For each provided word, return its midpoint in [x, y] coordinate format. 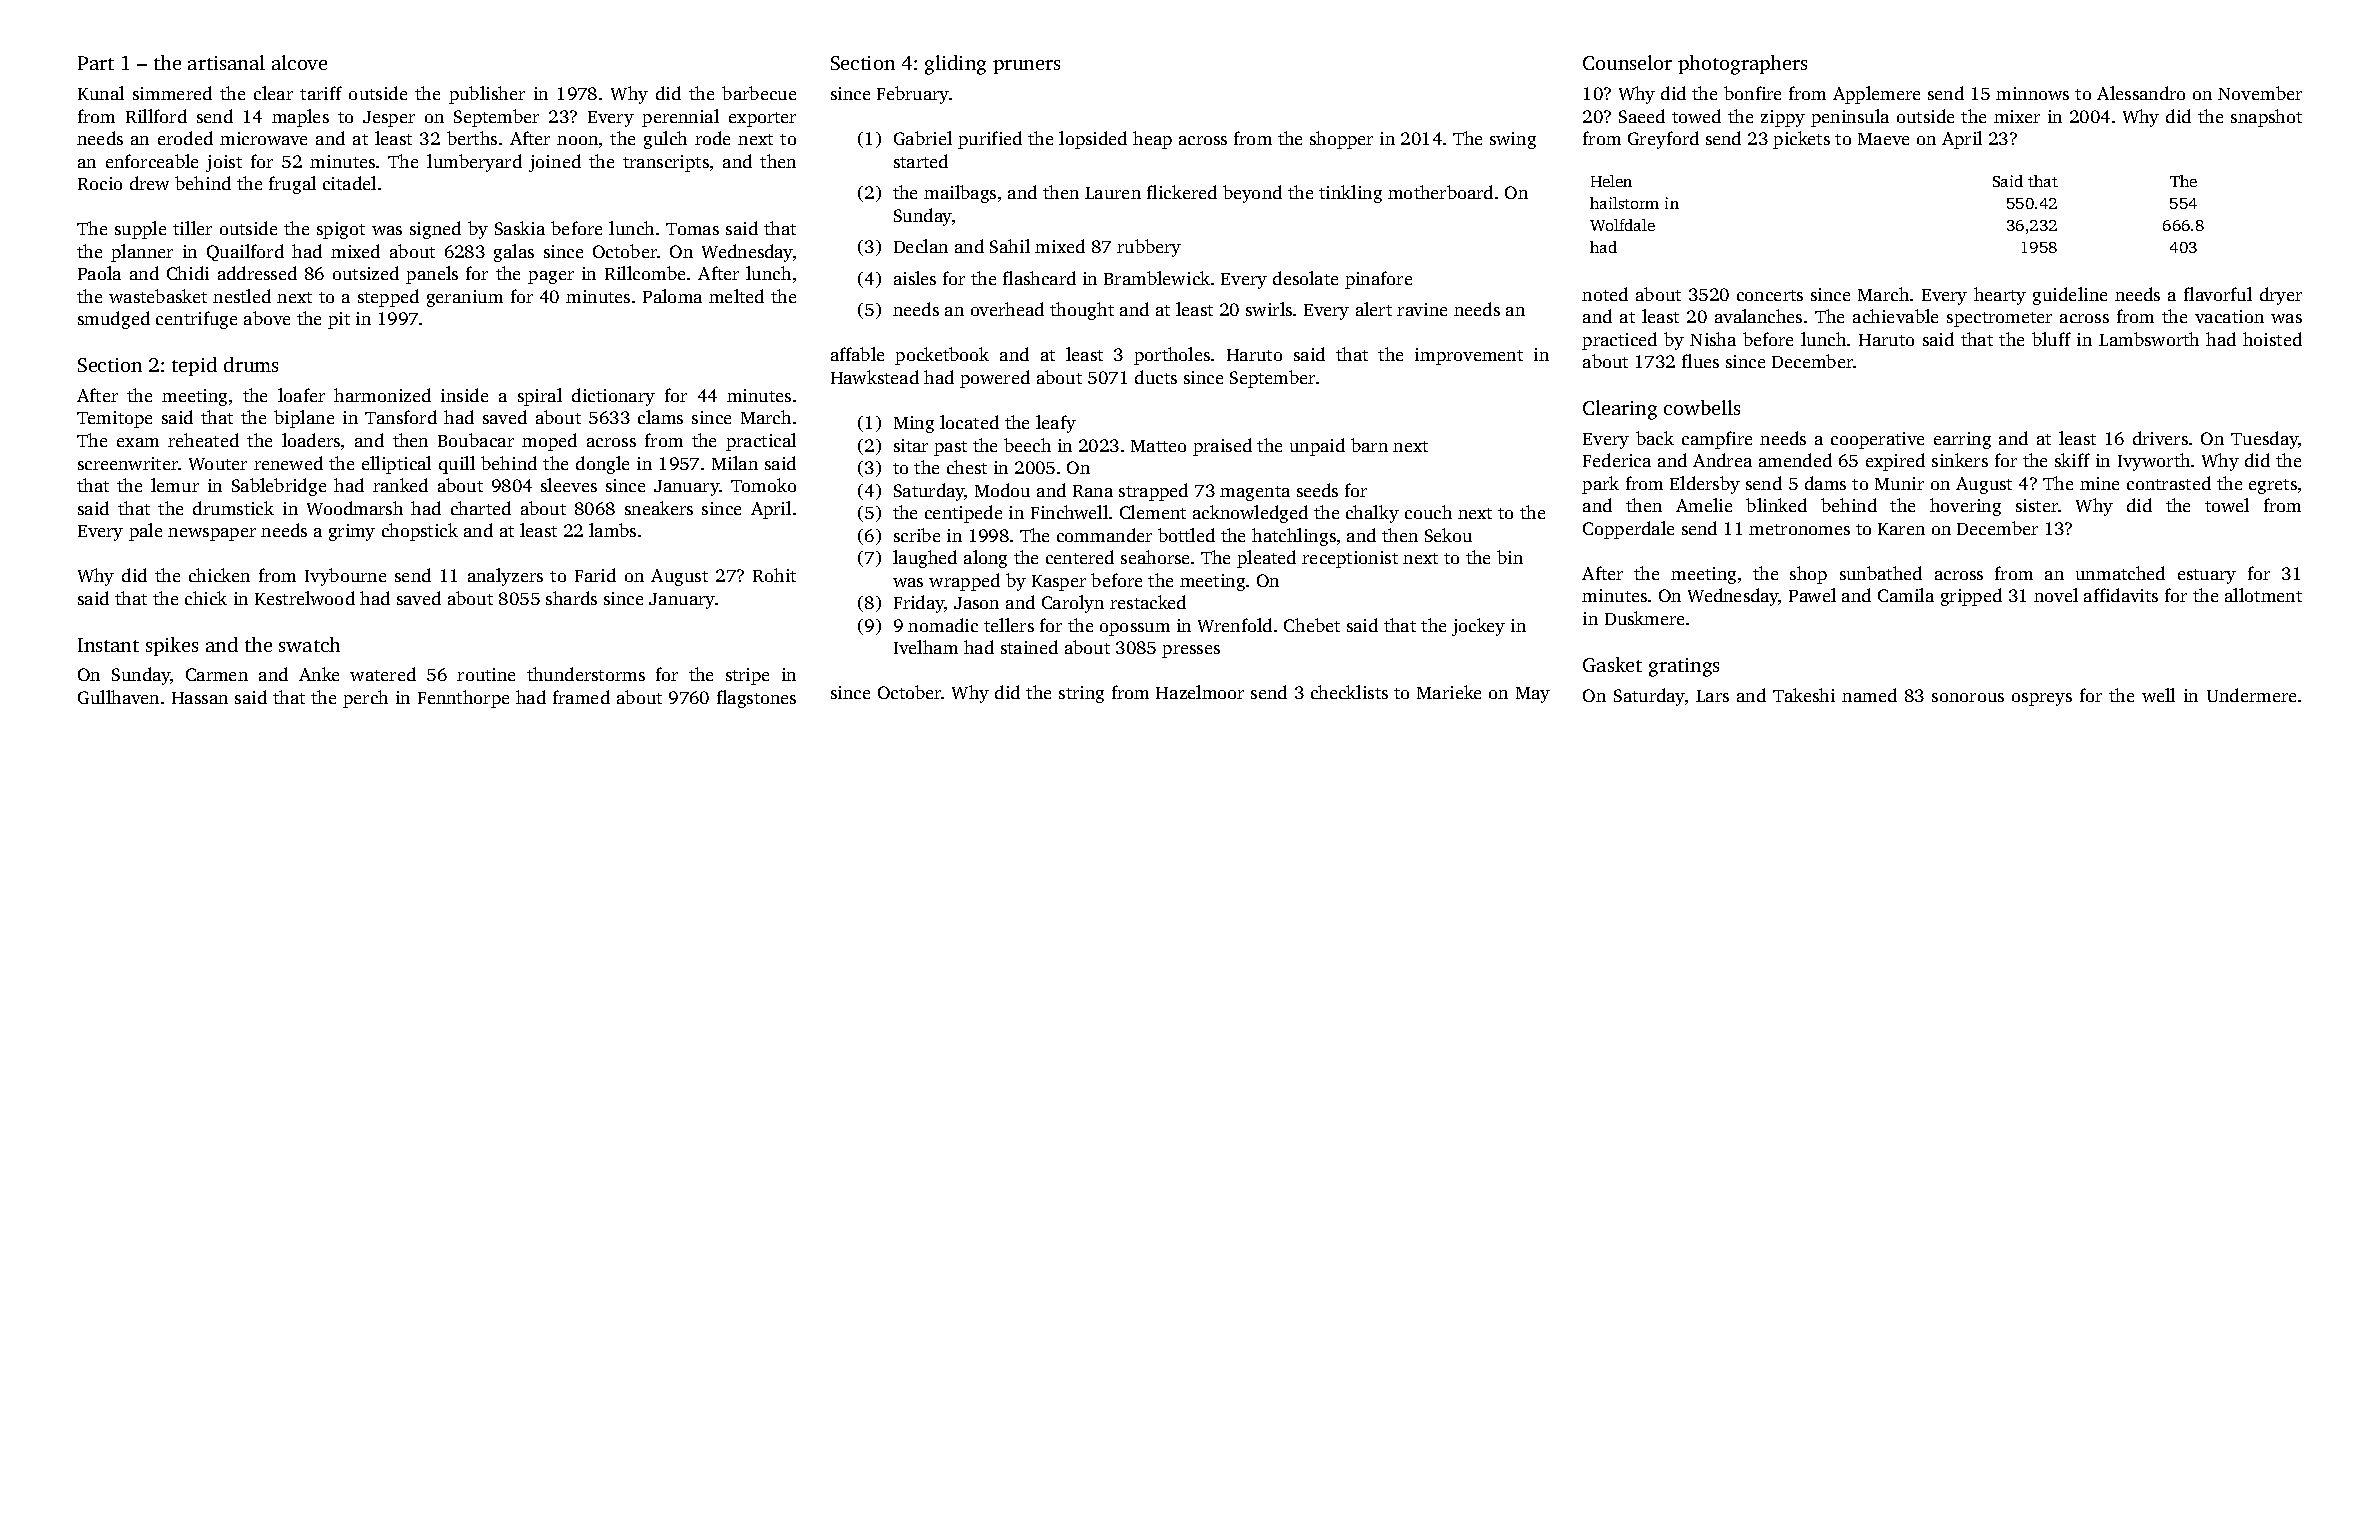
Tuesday [2264, 440]
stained [1029, 647]
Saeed [1642, 116]
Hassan [200, 698]
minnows [2032, 93]
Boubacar [476, 440]
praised [1222, 447]
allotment [2263, 595]
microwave [263, 138]
